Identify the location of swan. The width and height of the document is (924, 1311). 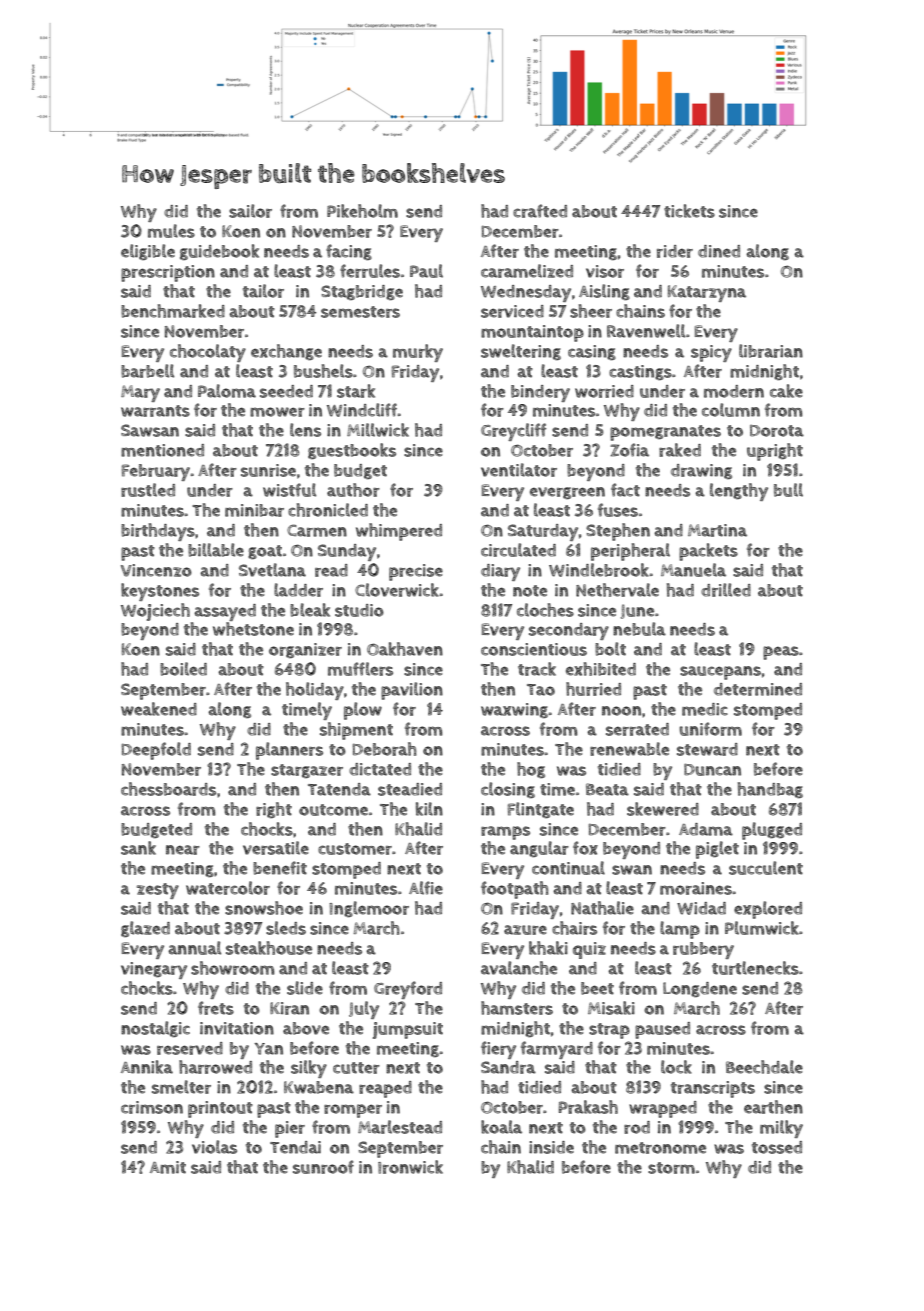
(632, 870).
